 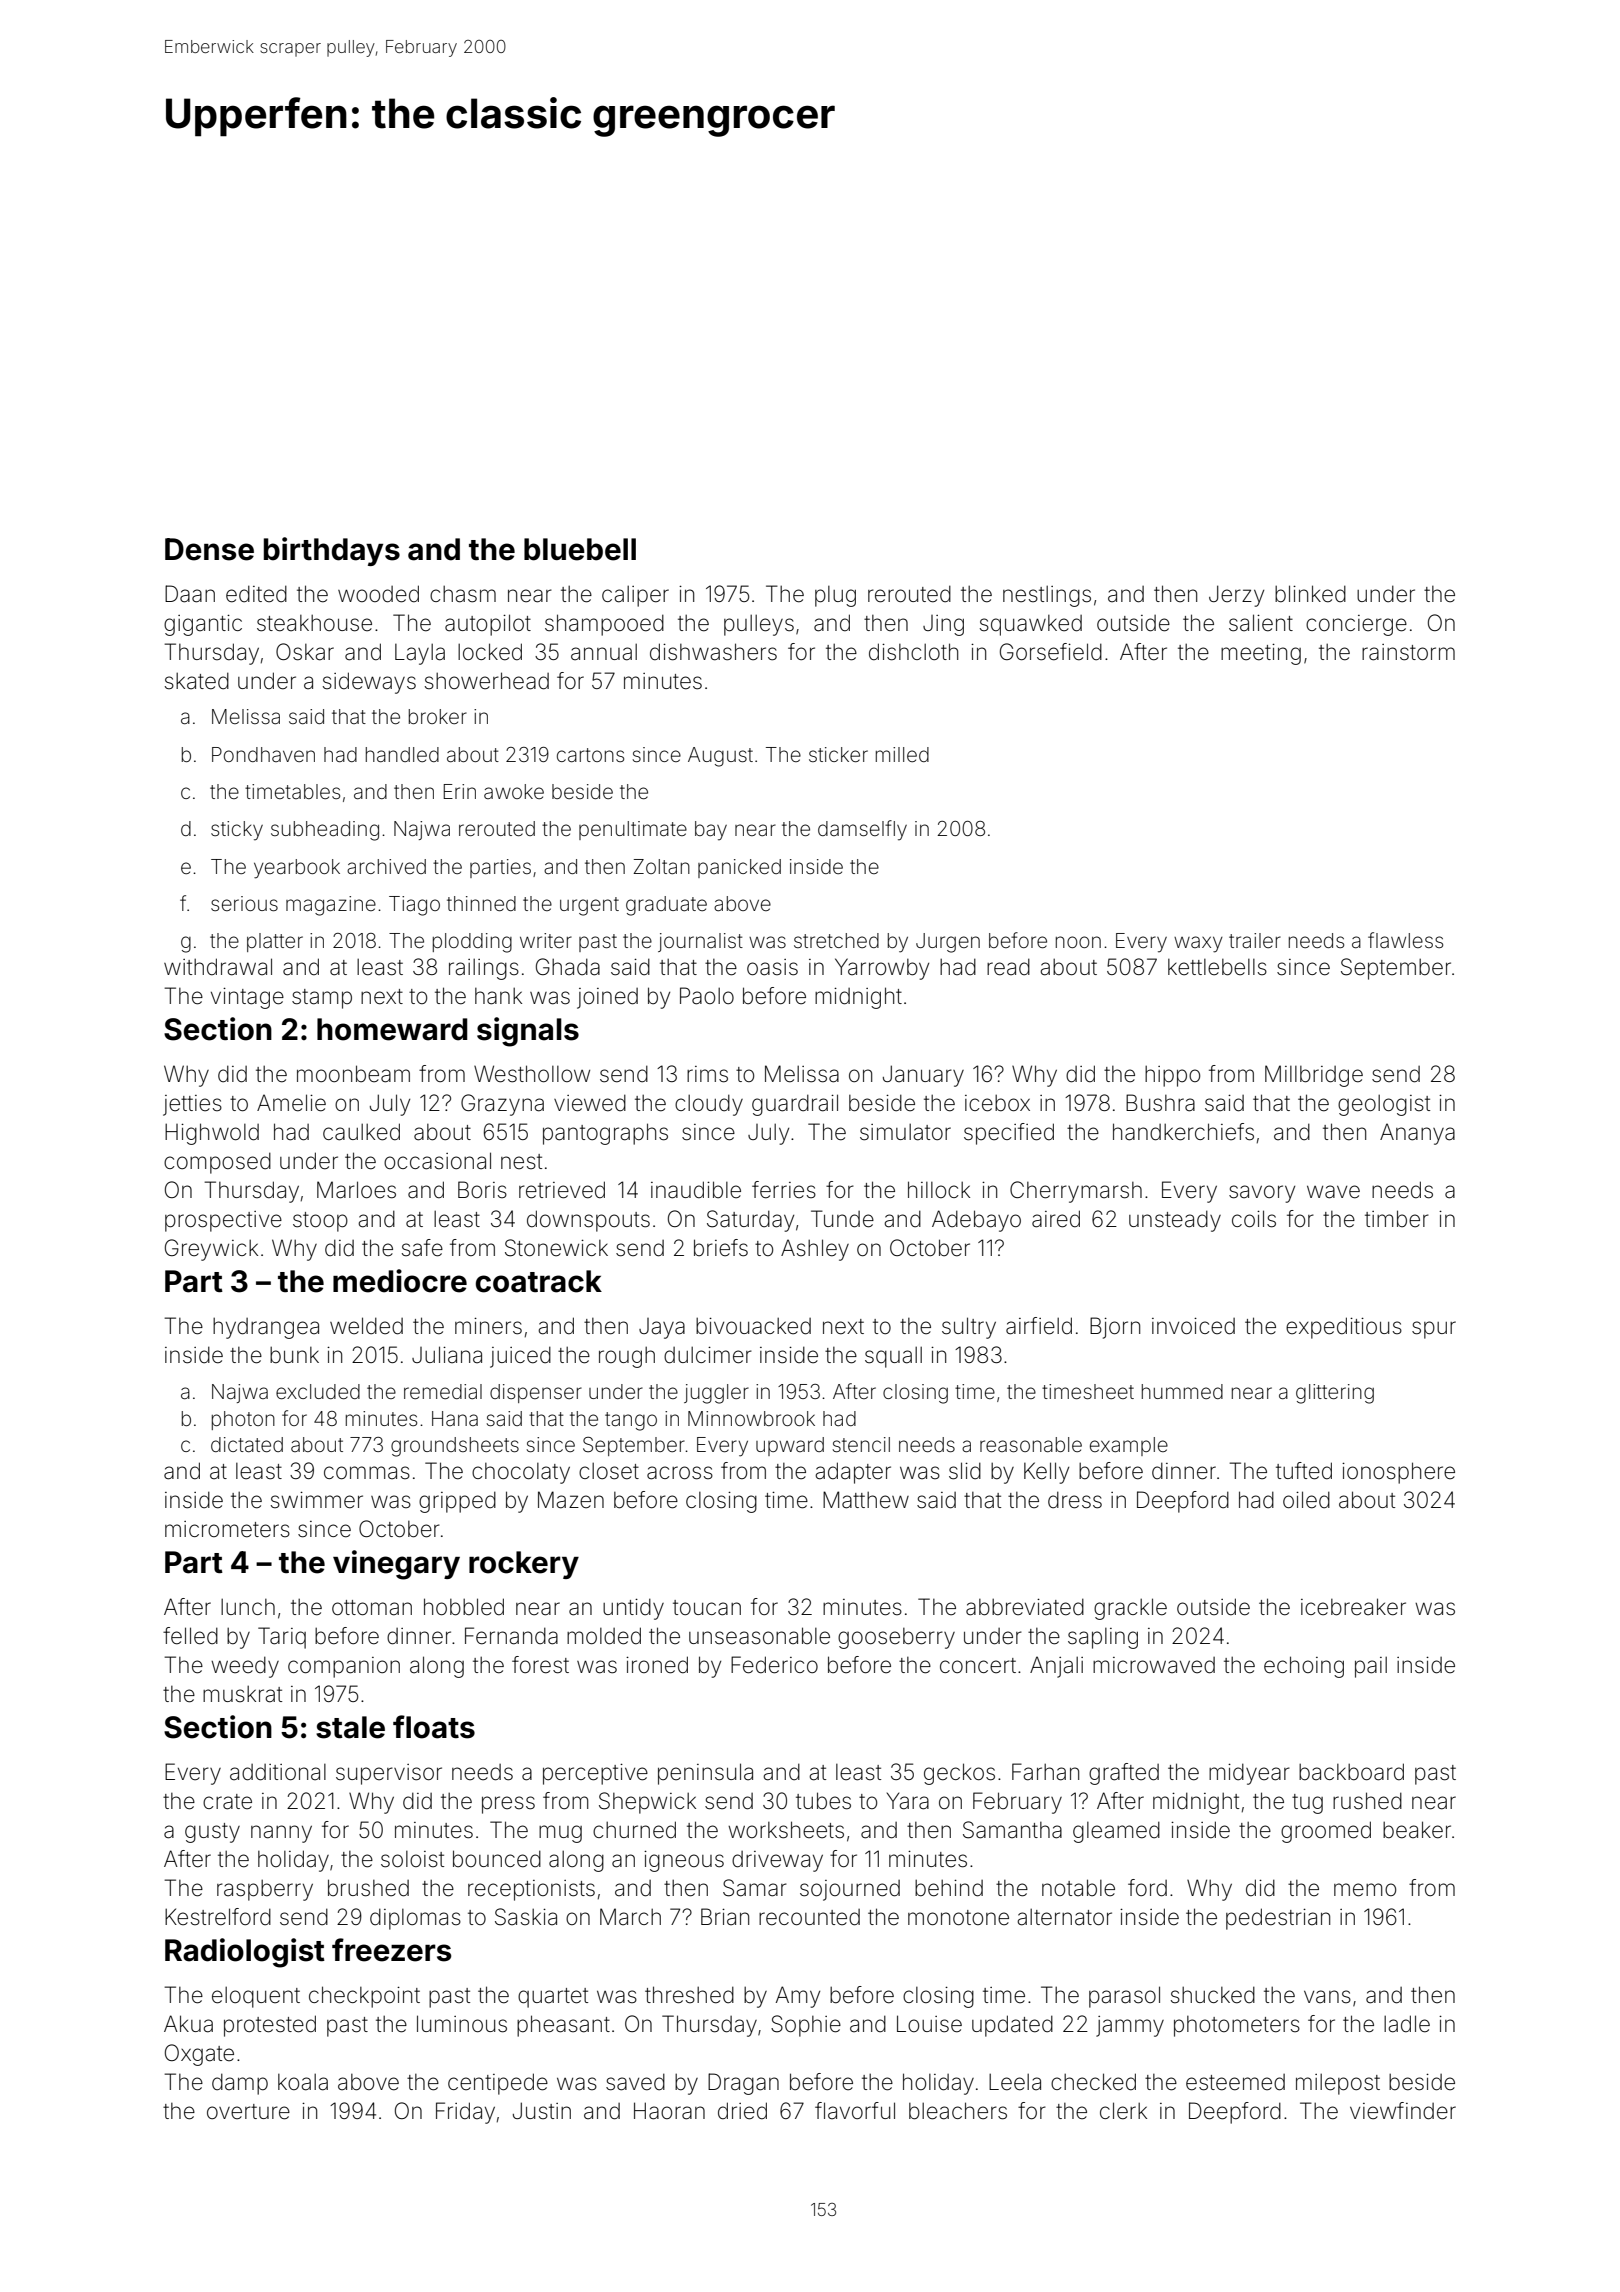 I want to click on squall, so click(x=893, y=1357).
